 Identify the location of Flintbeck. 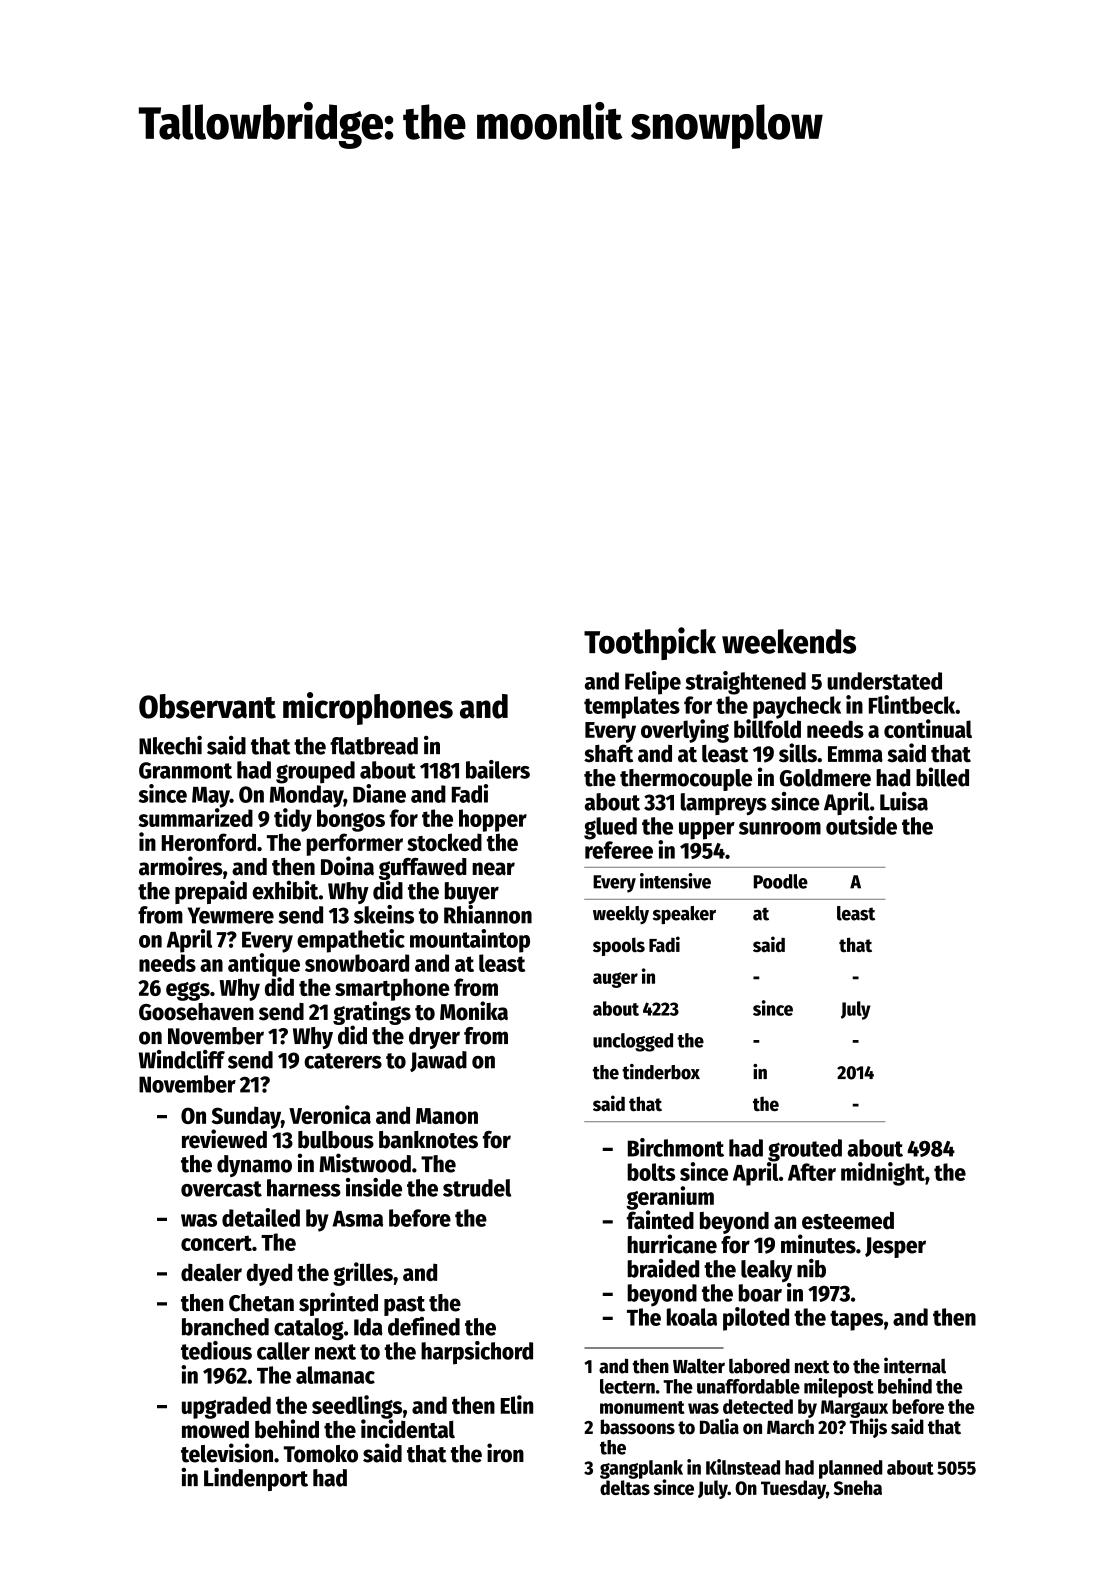
(912, 704).
